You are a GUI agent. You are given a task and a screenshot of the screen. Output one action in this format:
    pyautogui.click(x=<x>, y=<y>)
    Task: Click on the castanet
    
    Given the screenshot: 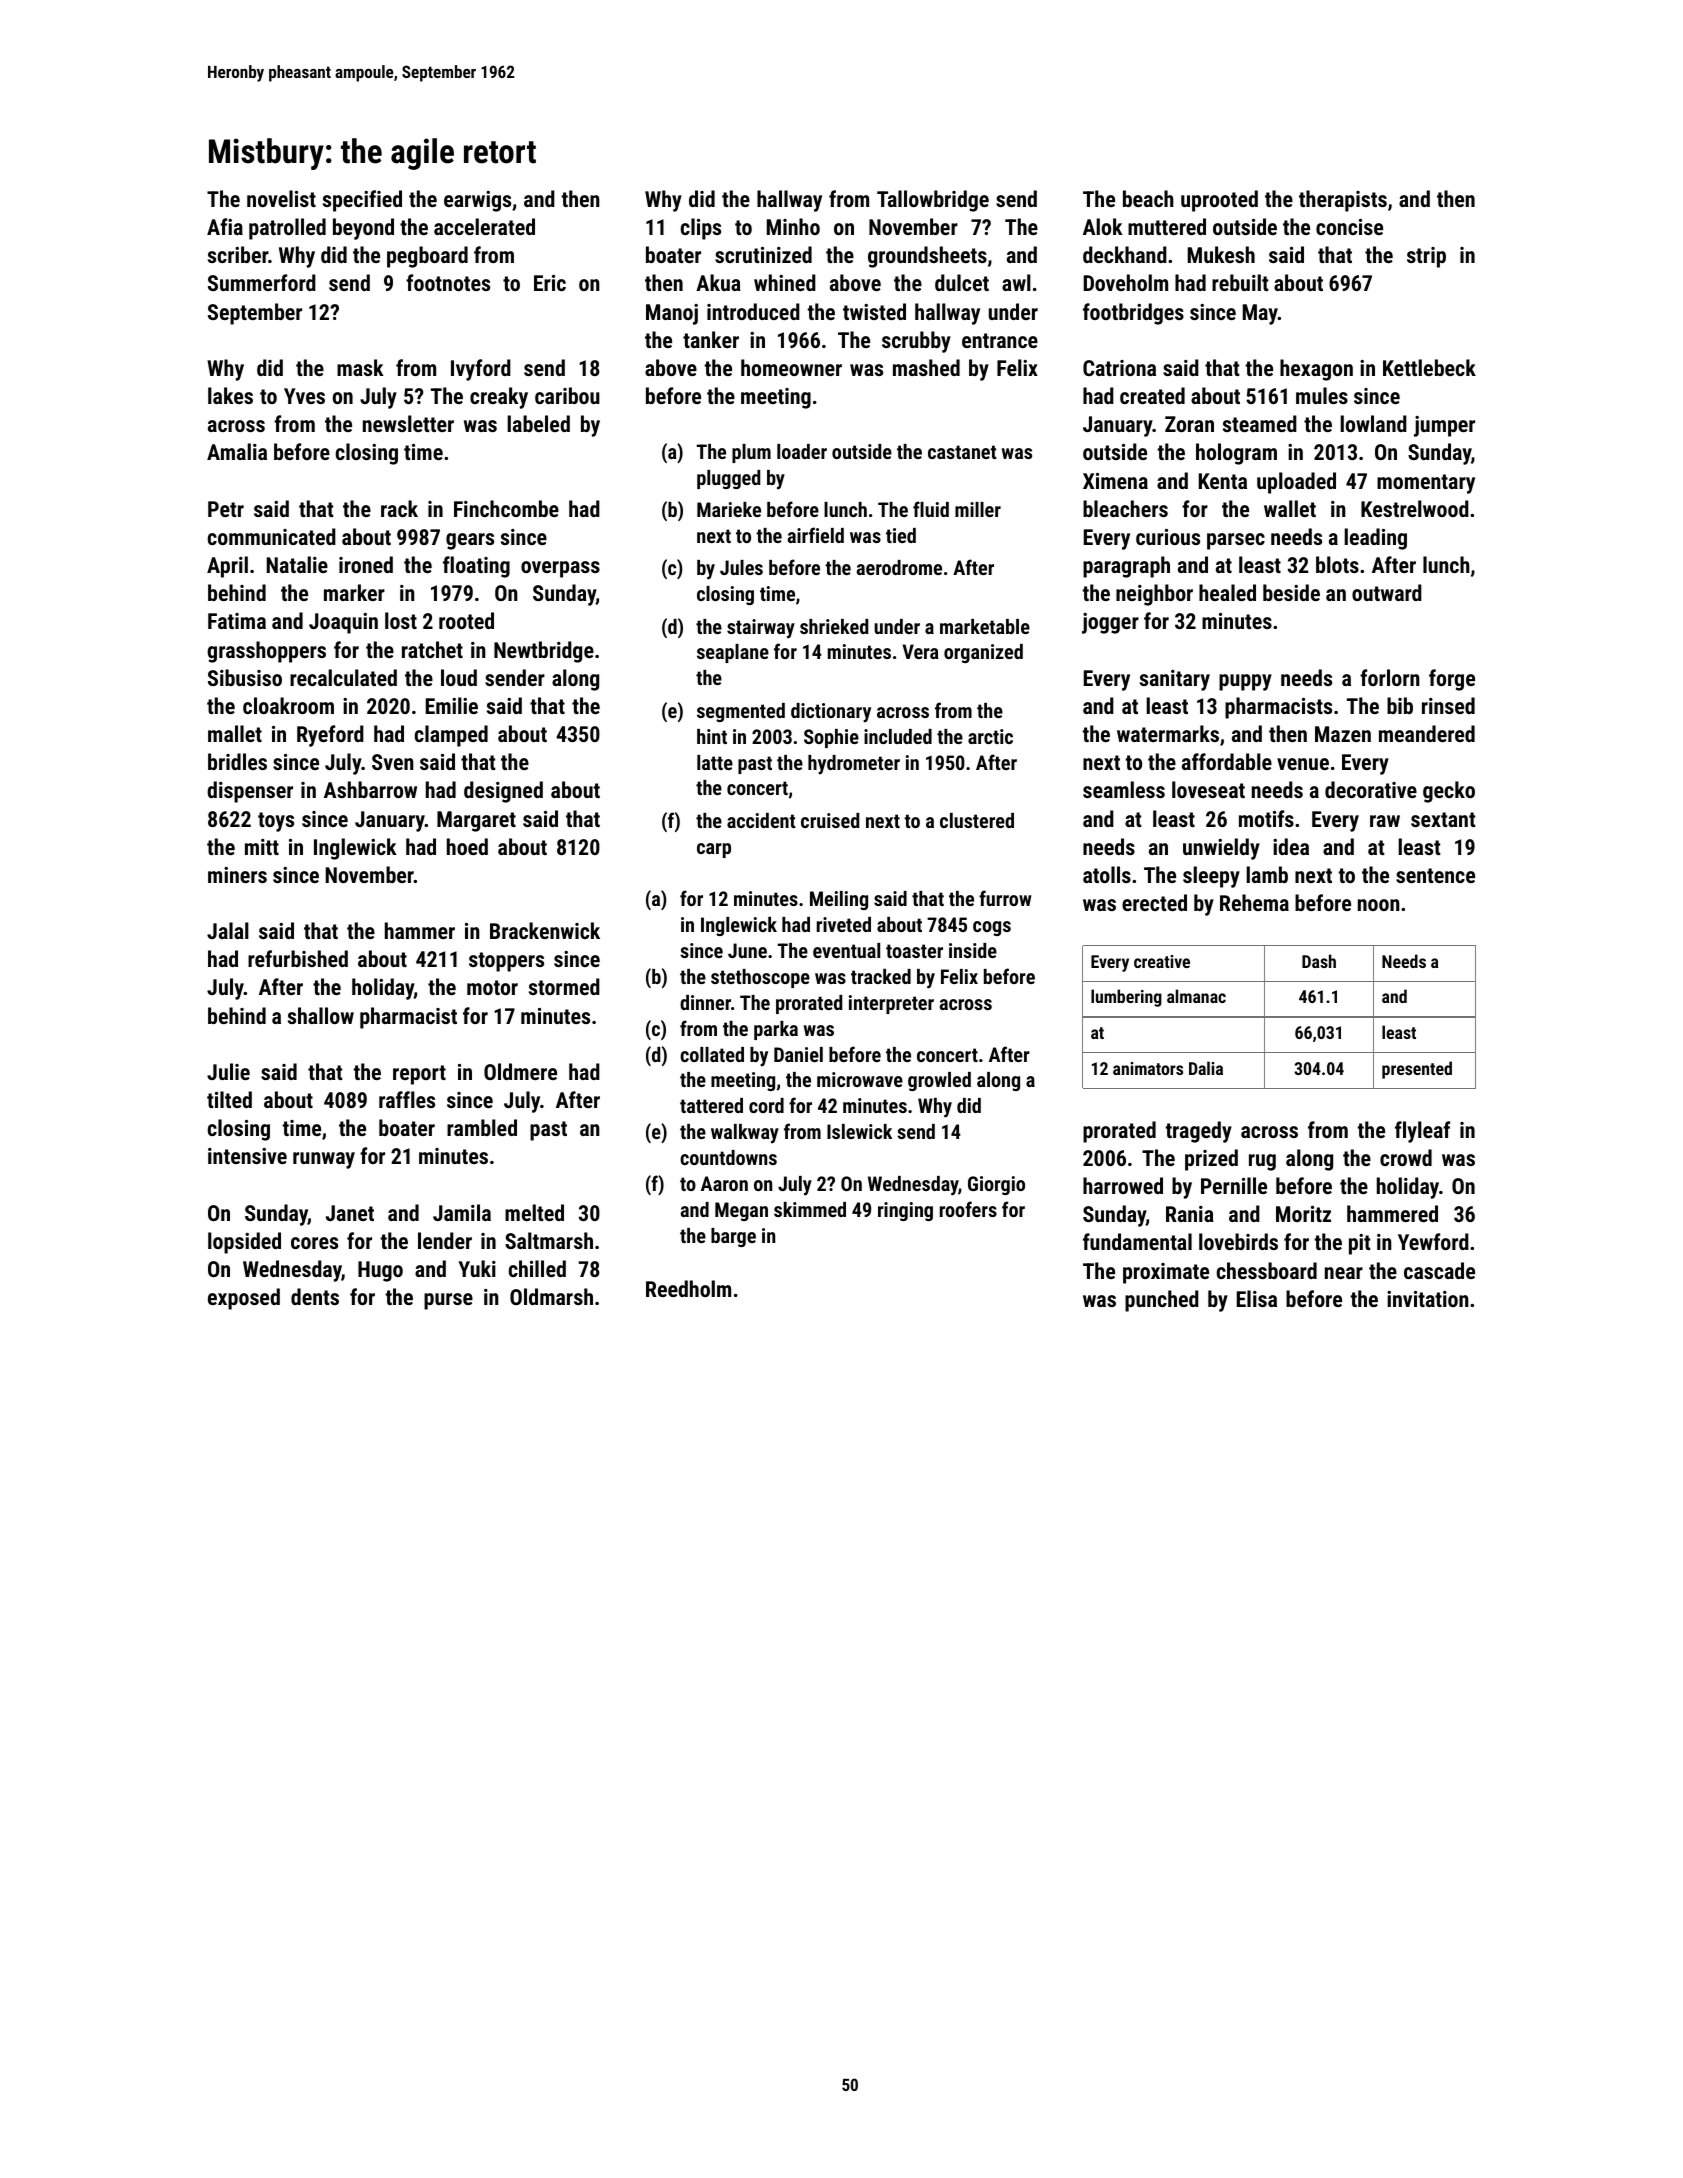 What is the action you would take?
    pyautogui.click(x=962, y=452)
